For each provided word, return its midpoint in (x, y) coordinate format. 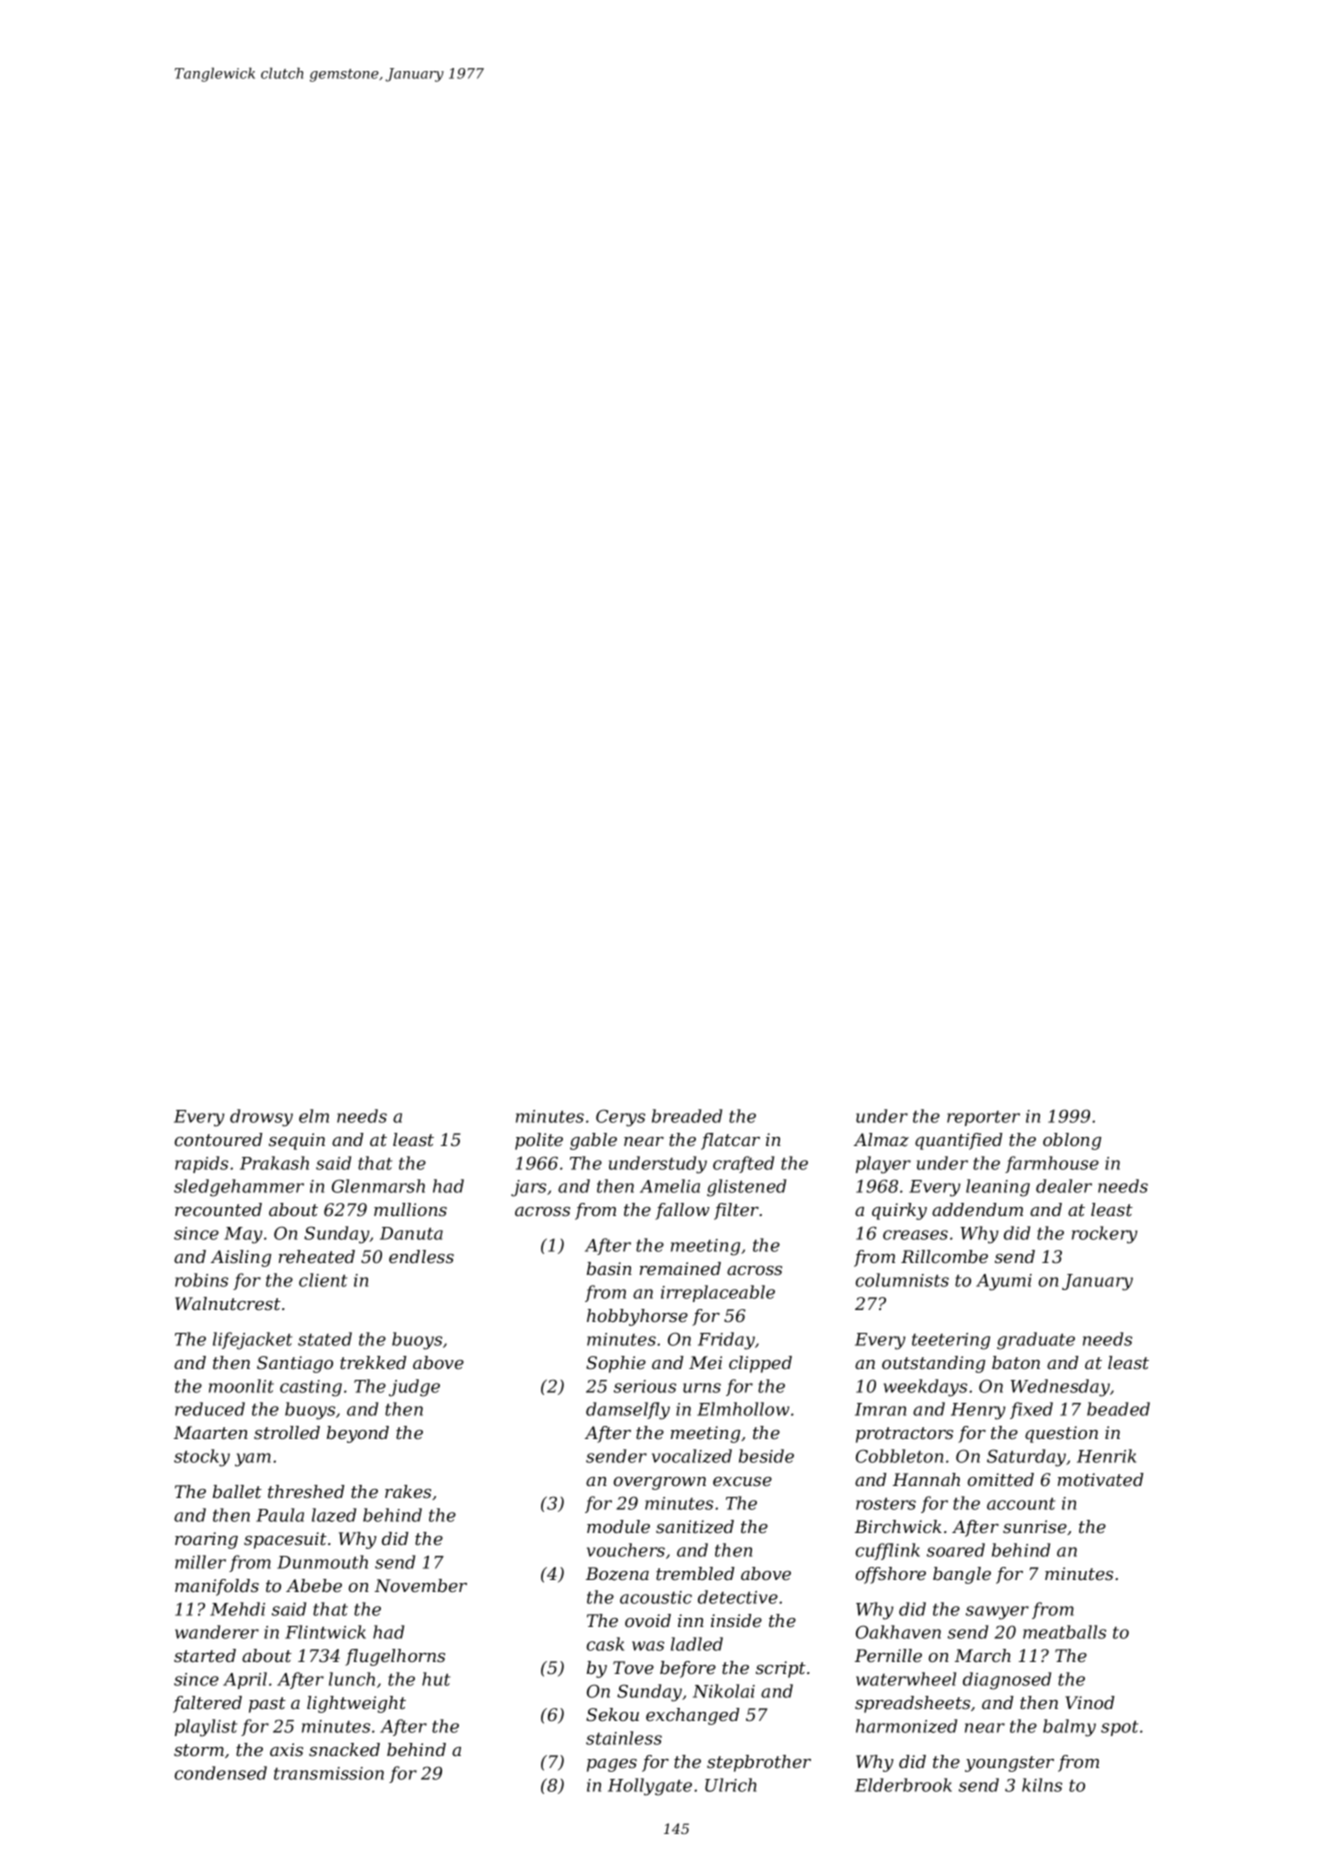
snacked (344, 1749)
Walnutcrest (228, 1303)
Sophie (616, 1364)
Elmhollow (743, 1409)
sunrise (1035, 1526)
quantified (958, 1141)
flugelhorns (395, 1657)
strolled (287, 1432)
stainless (624, 1738)
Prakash (274, 1163)
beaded (1118, 1409)
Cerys (620, 1118)
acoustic (656, 1597)
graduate (1036, 1341)
